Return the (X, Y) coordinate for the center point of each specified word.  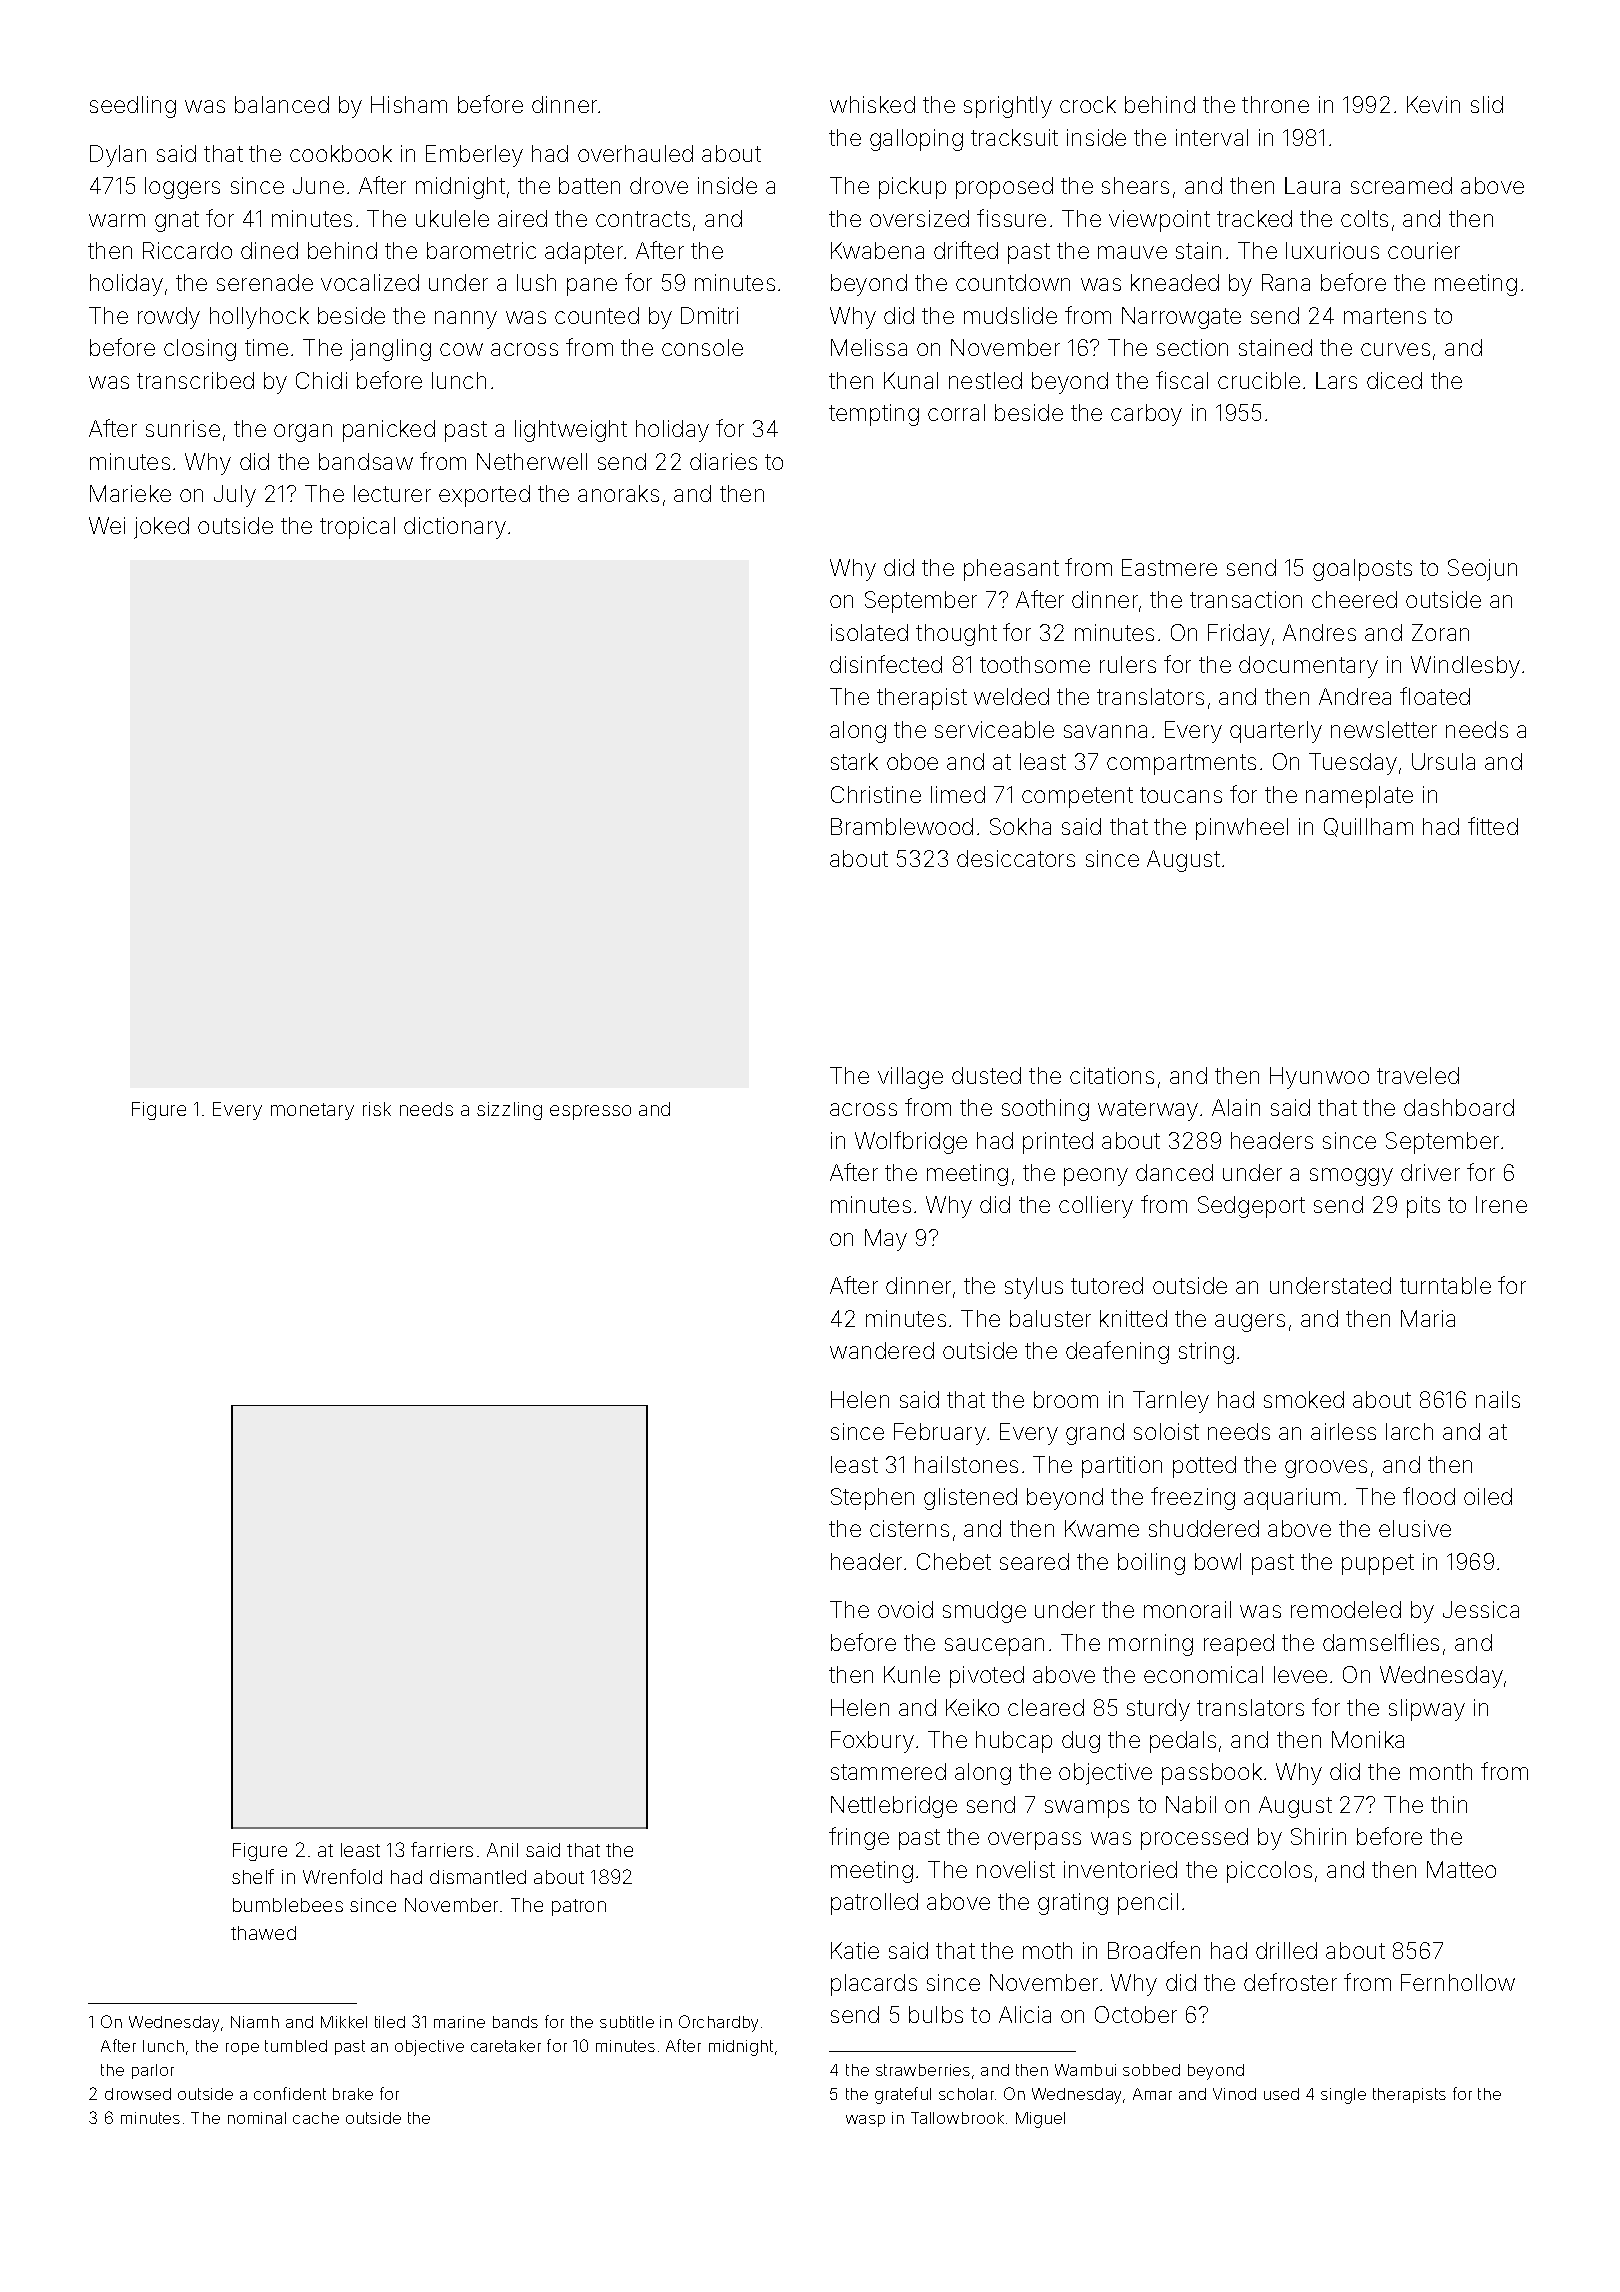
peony (1096, 1177)
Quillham (1368, 827)
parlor (153, 2071)
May (886, 1240)
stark (854, 761)
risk (377, 1109)
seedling (133, 107)
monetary (312, 1111)
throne (1275, 104)
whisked (872, 104)
